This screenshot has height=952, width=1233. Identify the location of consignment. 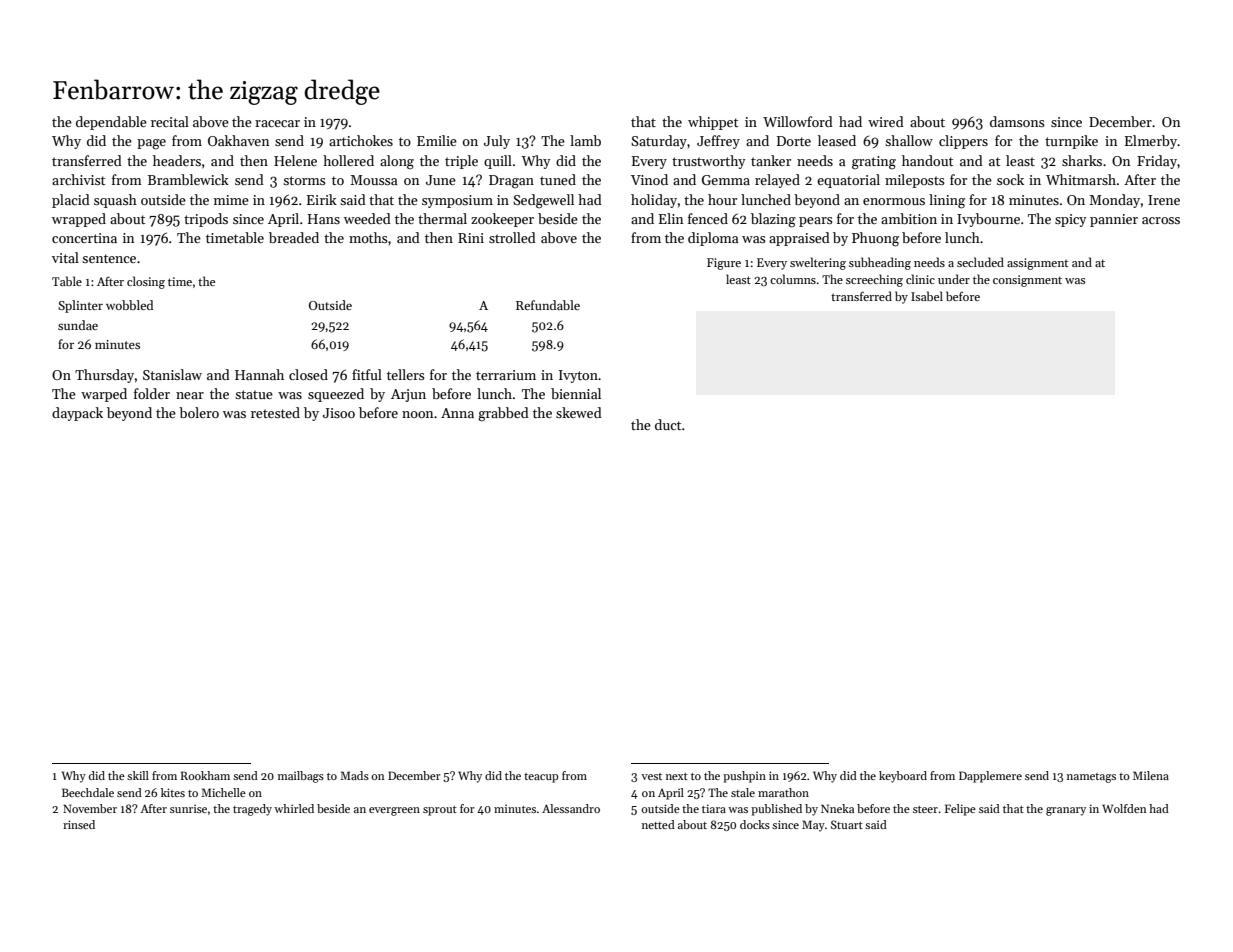
(1027, 281).
